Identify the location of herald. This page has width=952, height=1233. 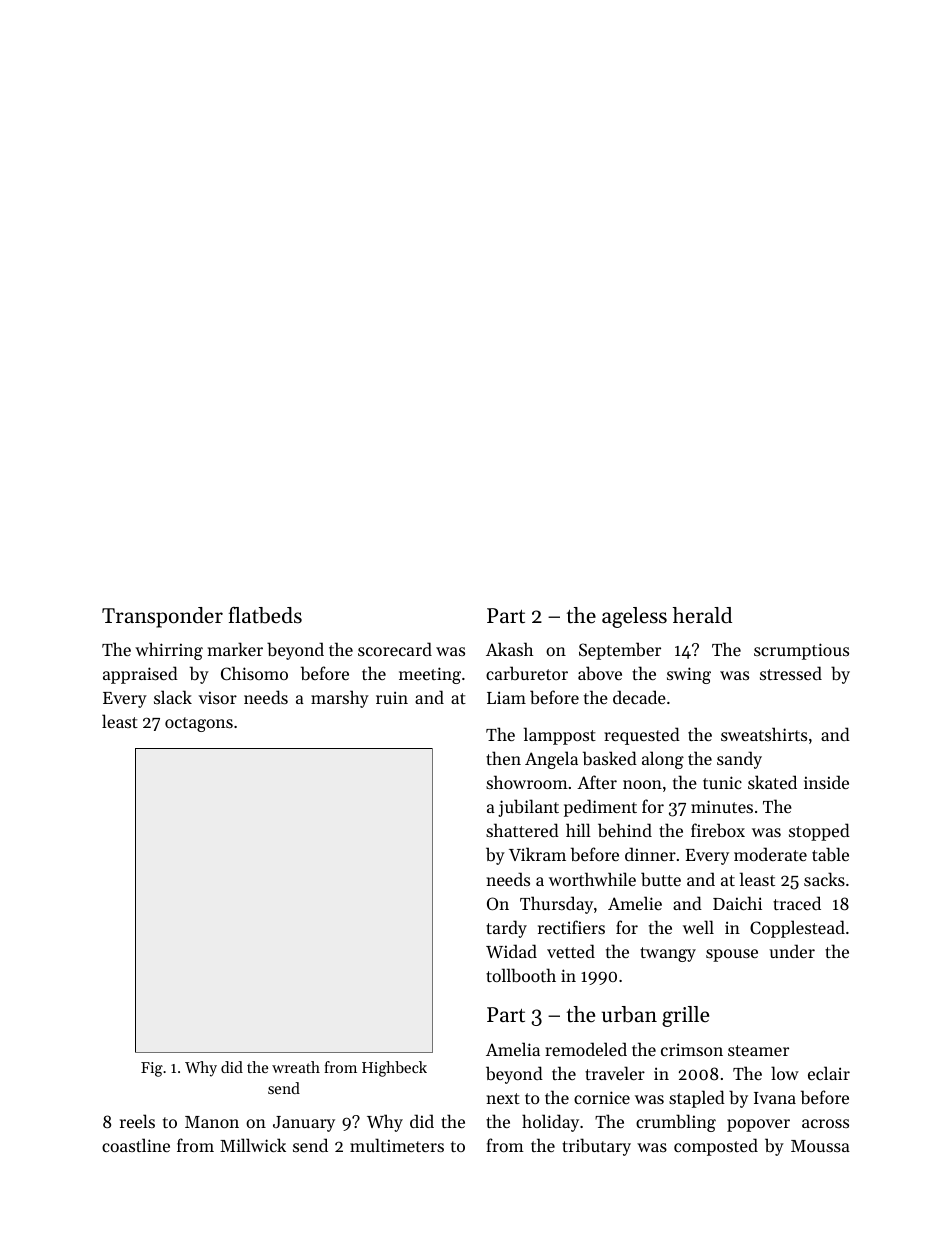
(702, 615).
